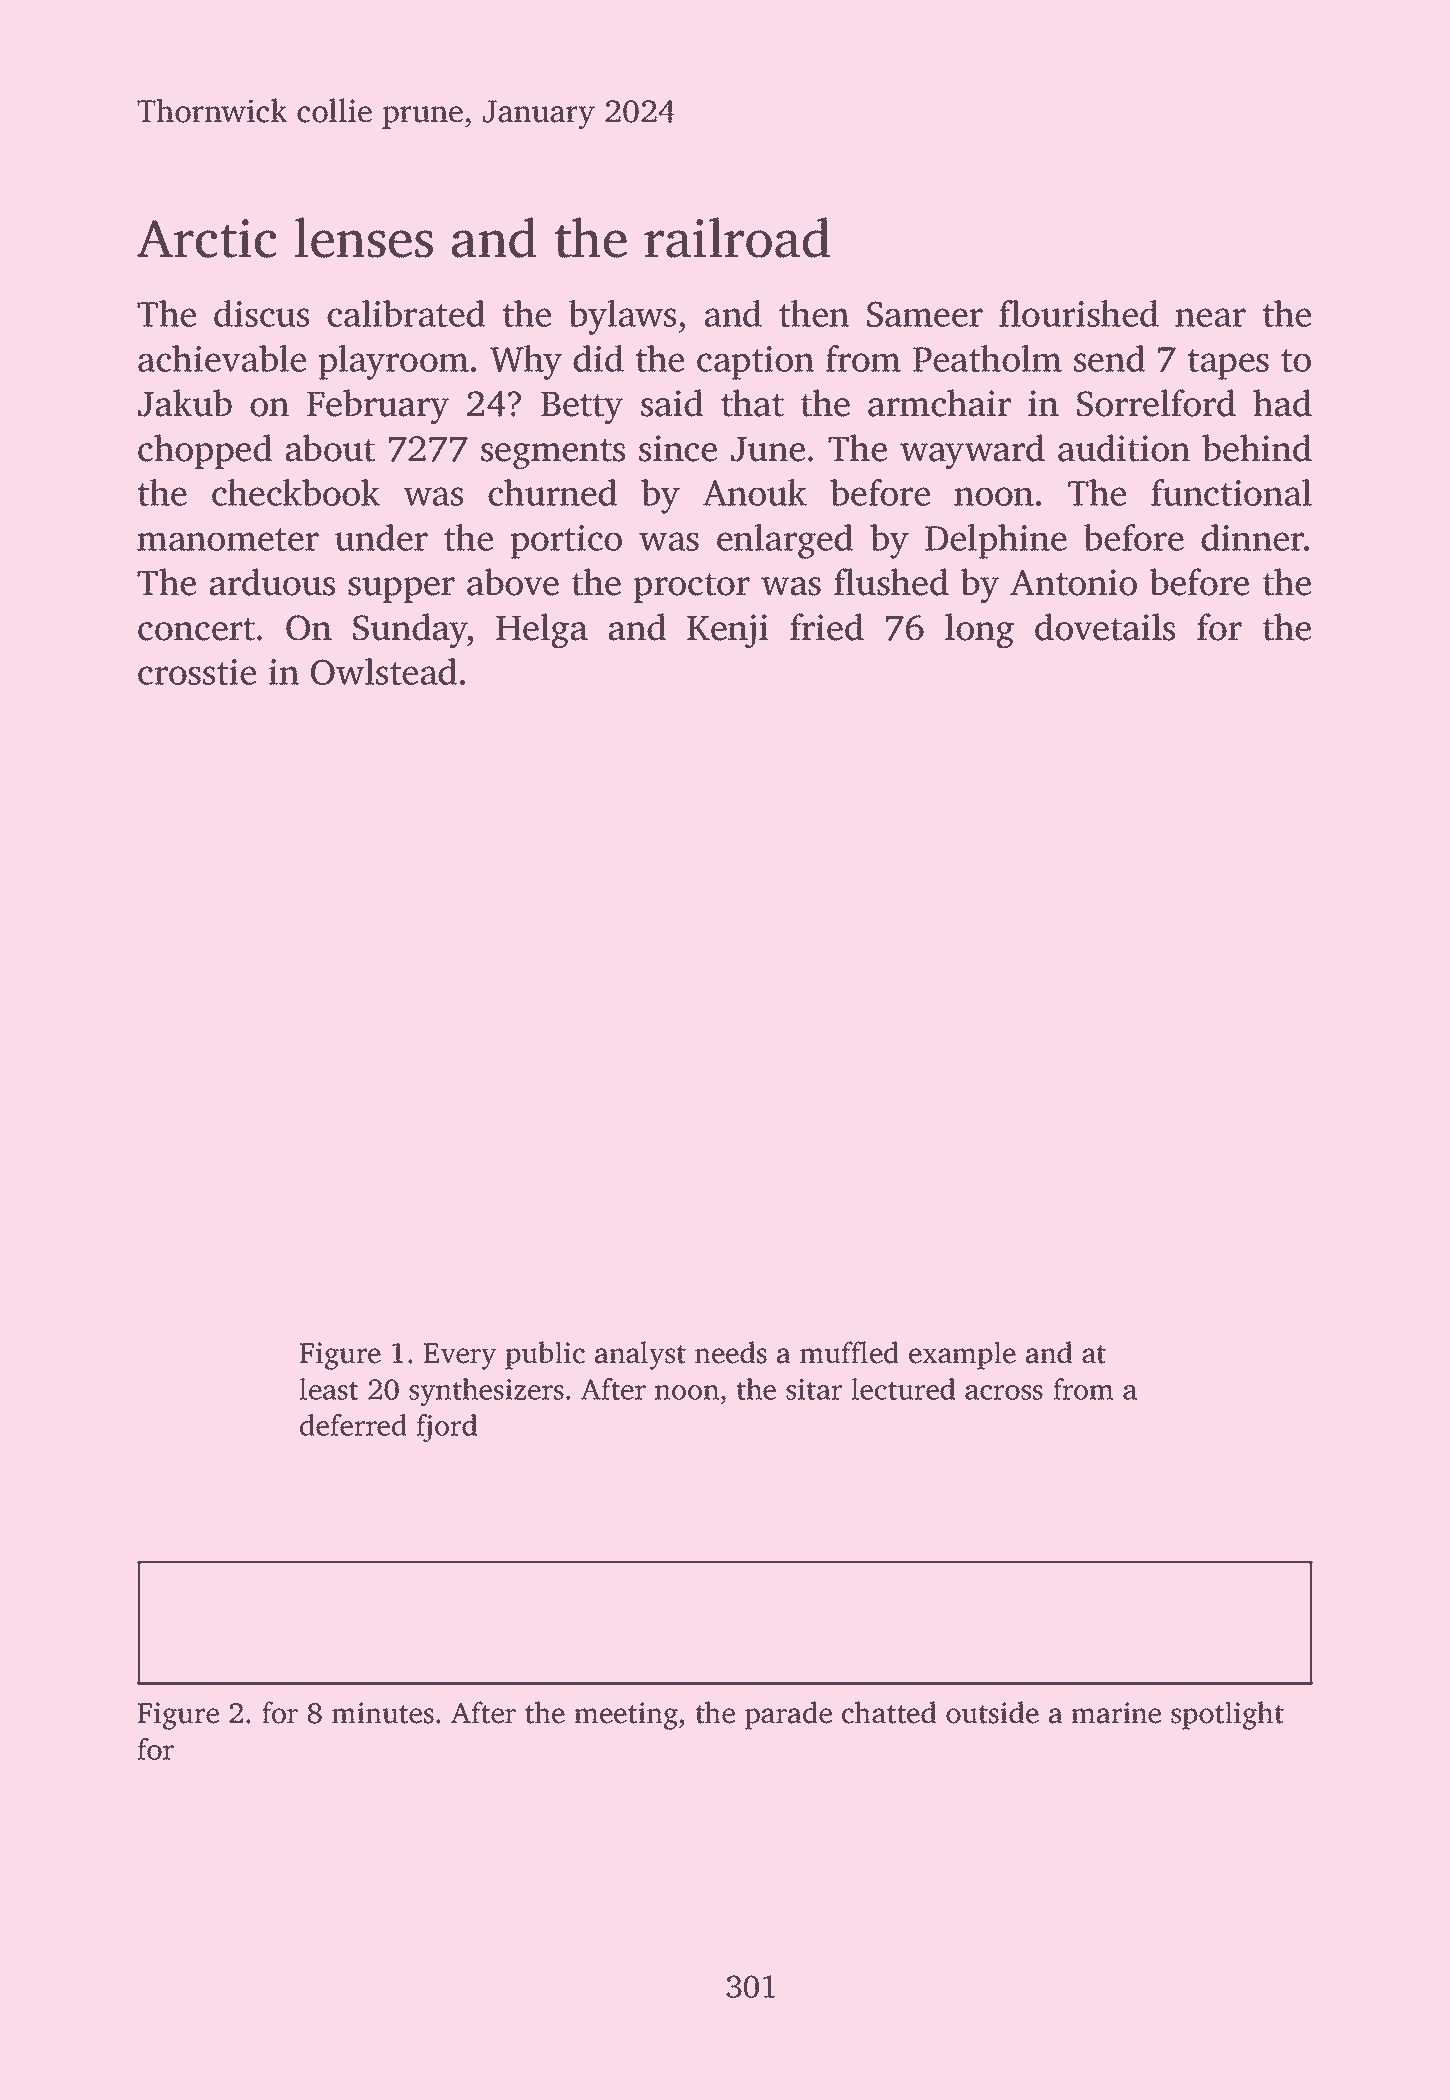 The height and width of the image is (2100, 1450). I want to click on minutes, so click(383, 1713).
